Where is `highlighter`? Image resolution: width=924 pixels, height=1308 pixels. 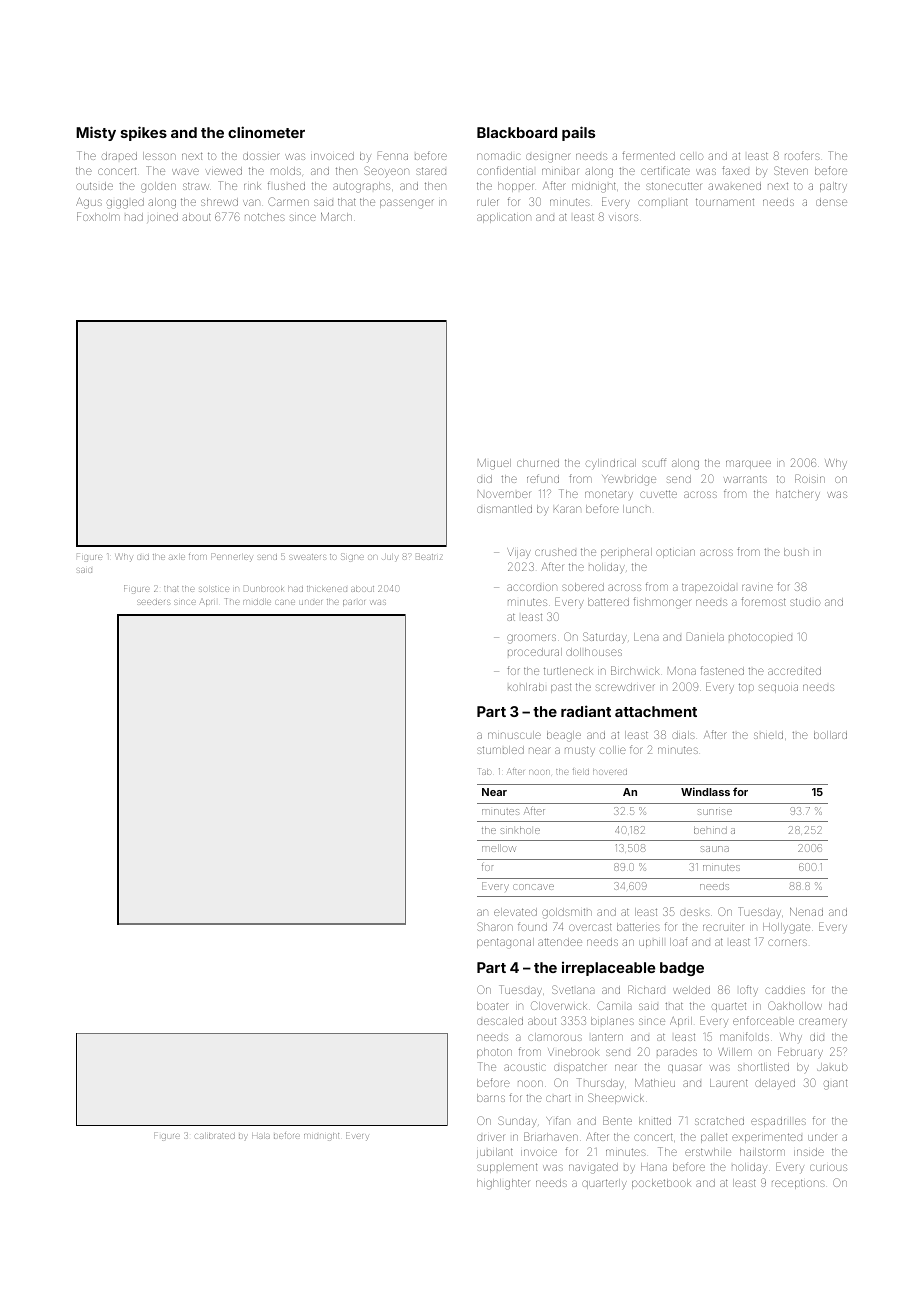
highlighter is located at coordinates (503, 1184).
